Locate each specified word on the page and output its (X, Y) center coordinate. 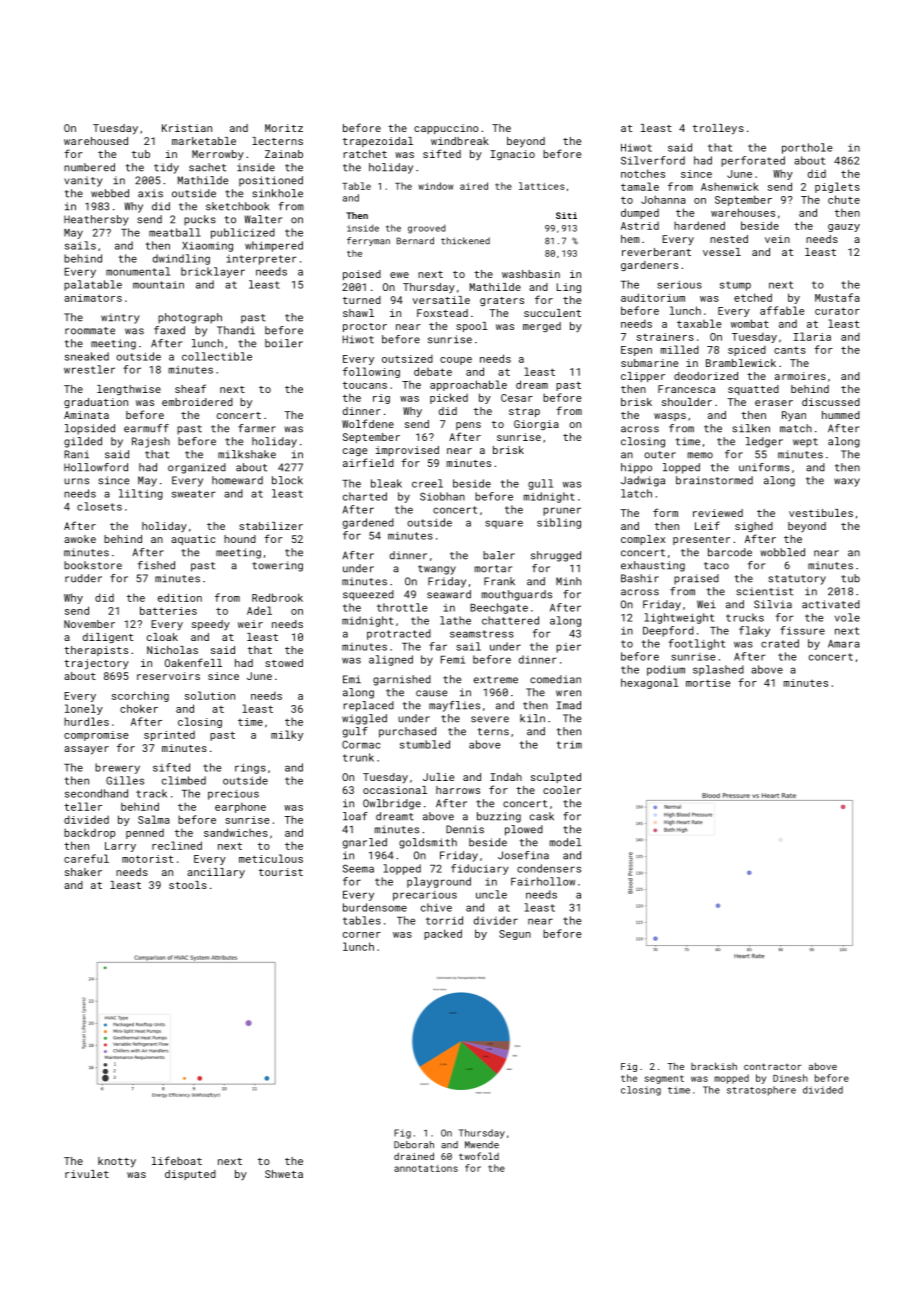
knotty (117, 1162)
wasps (670, 417)
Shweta (284, 1174)
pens (468, 426)
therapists (96, 651)
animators (93, 298)
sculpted (556, 778)
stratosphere (761, 1091)
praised (696, 579)
